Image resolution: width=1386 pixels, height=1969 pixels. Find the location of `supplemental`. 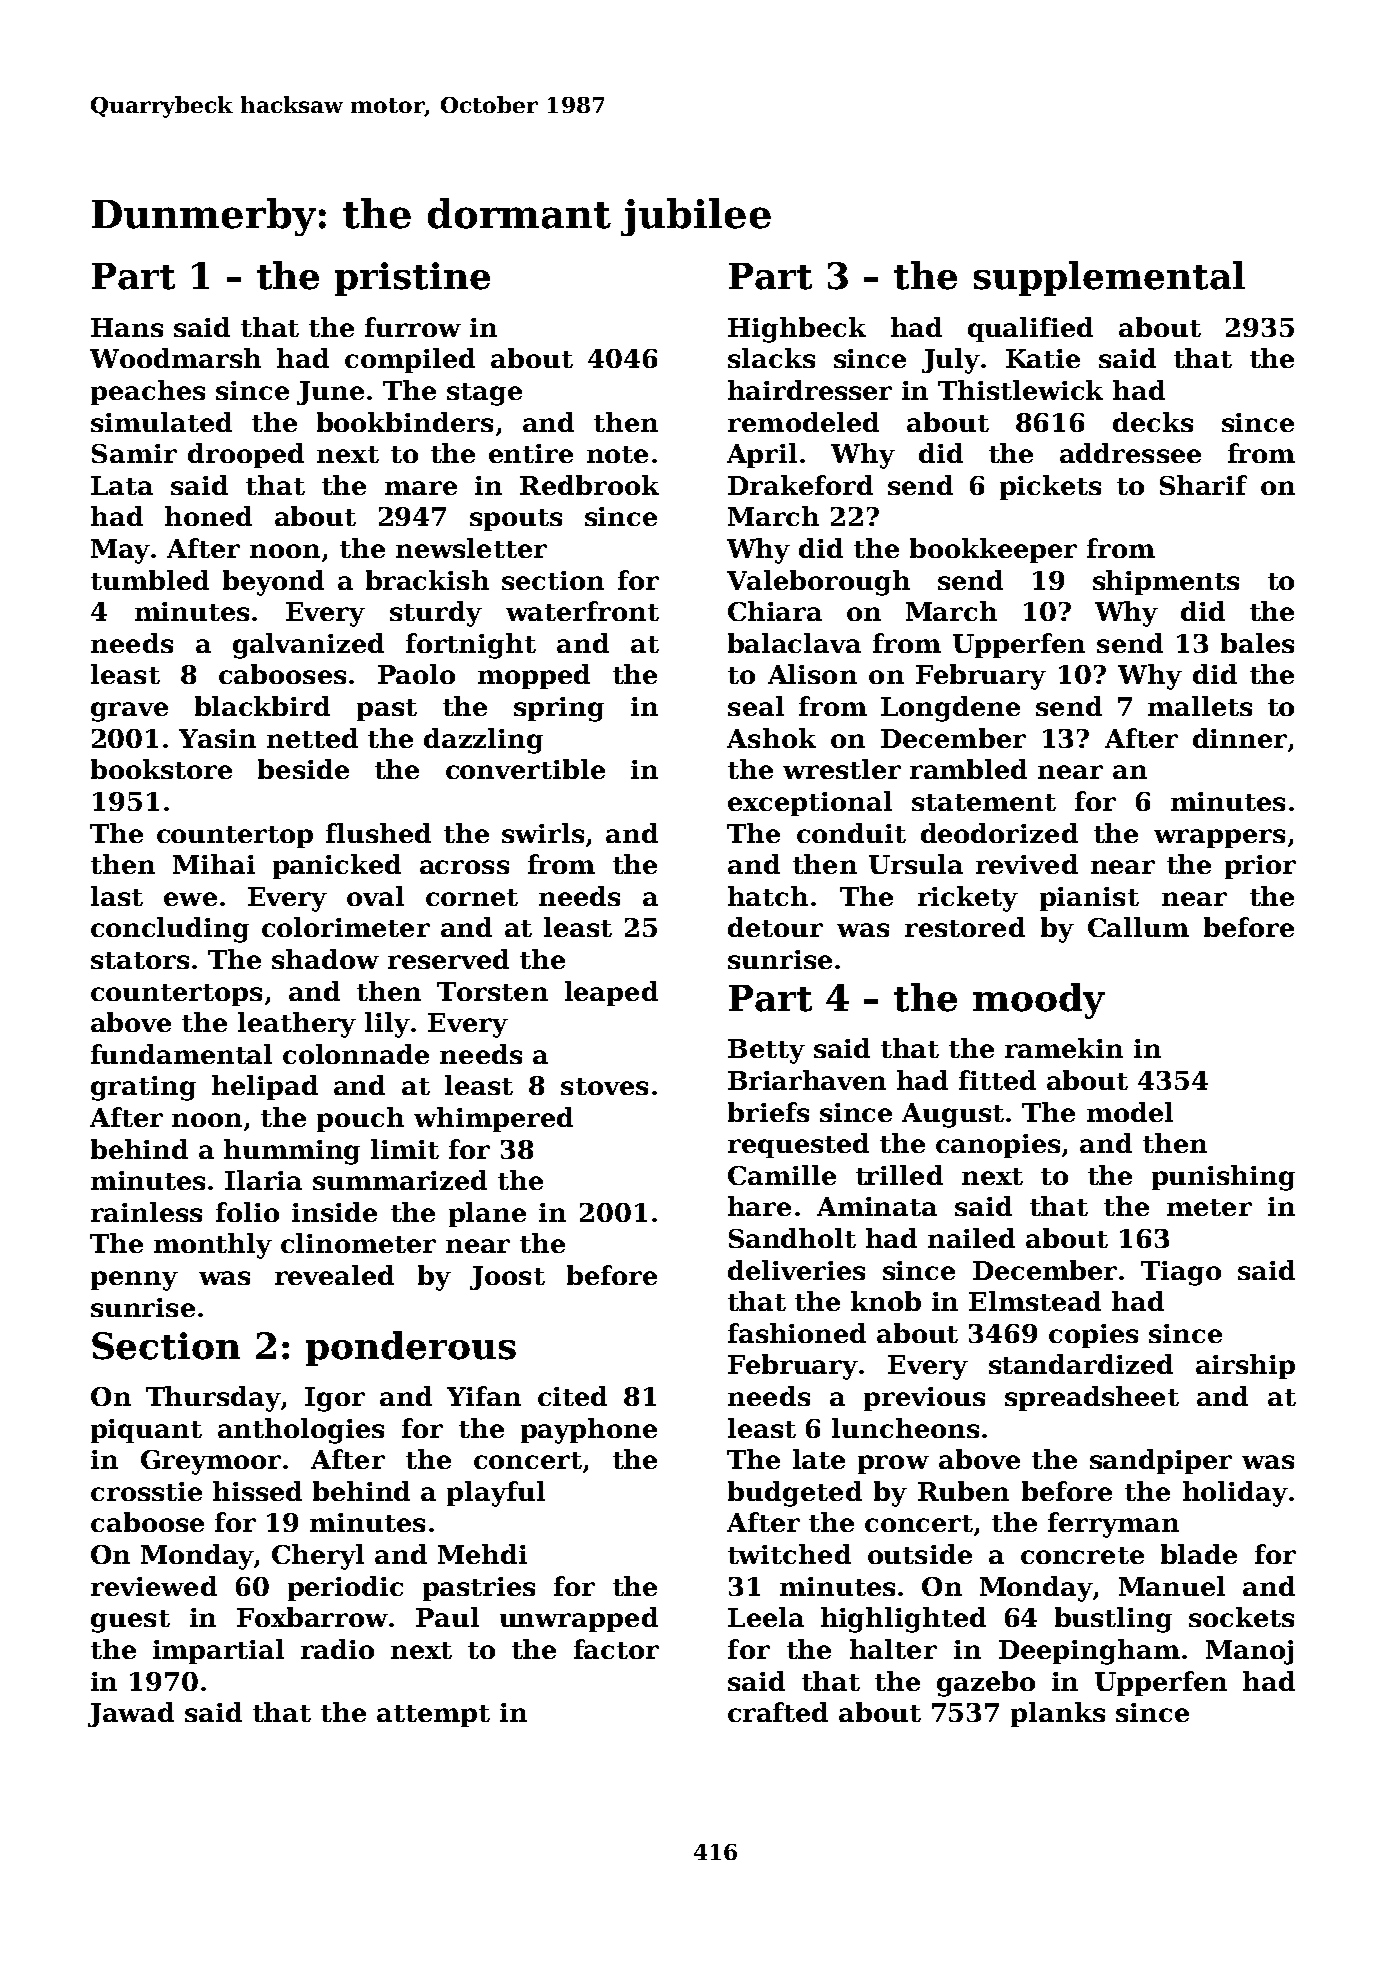

supplemental is located at coordinates (1109, 278).
